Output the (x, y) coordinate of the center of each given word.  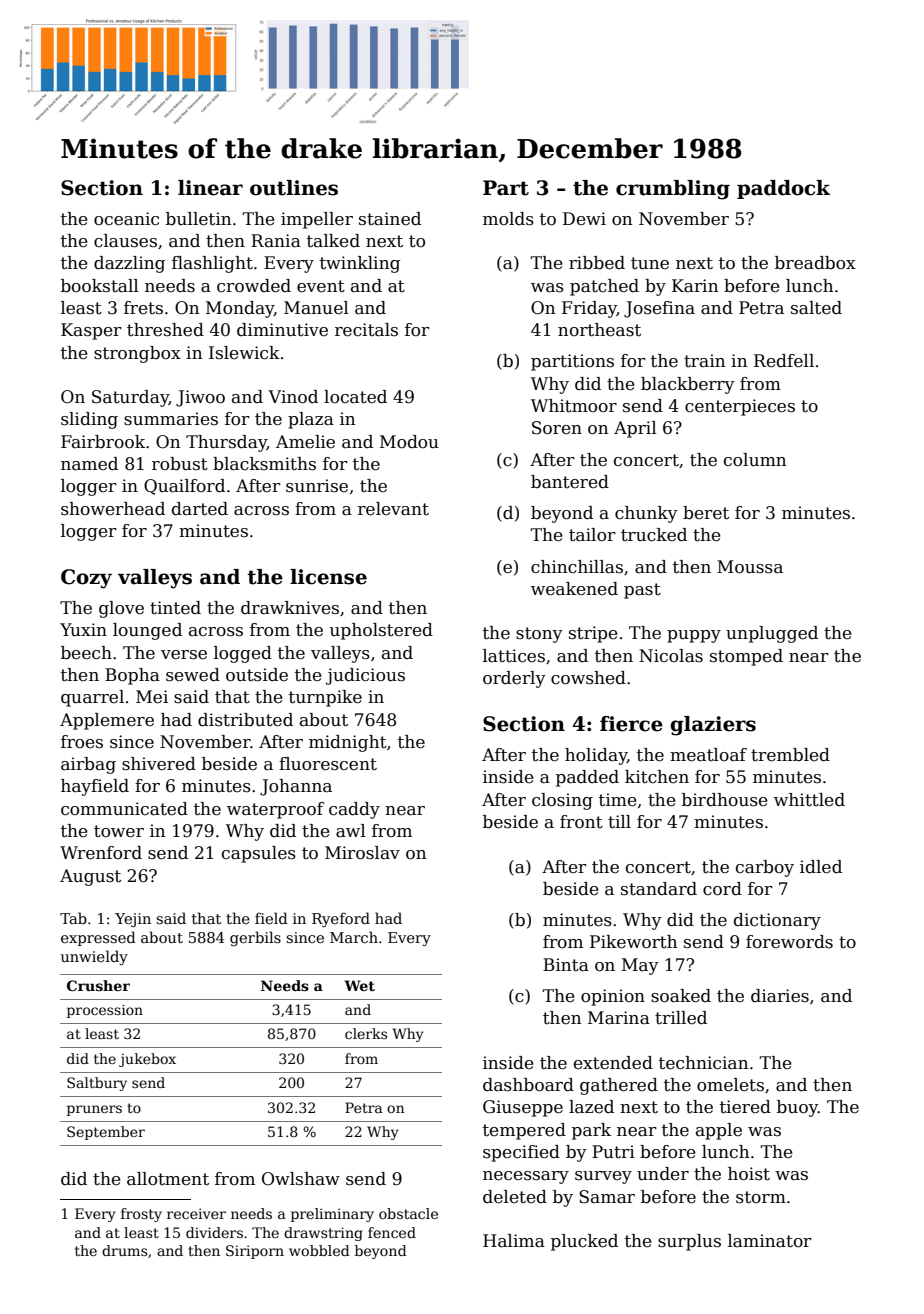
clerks (366, 1033)
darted (200, 509)
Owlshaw (301, 1179)
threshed (165, 330)
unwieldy (94, 957)
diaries (780, 996)
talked (333, 241)
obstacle (408, 1213)
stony (539, 635)
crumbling (673, 190)
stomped (746, 657)
